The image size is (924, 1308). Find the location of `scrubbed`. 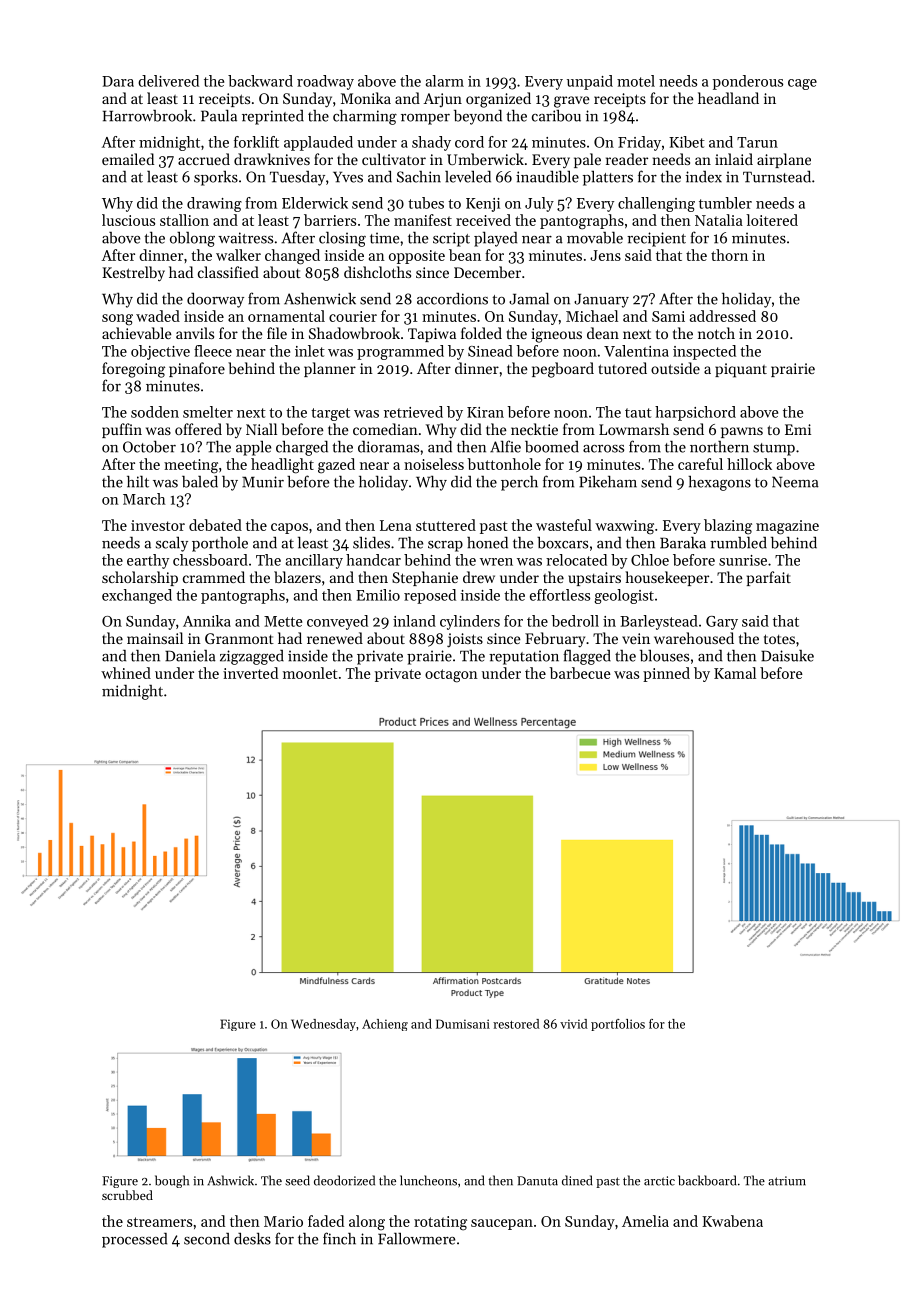

scrubbed is located at coordinates (127, 1195).
